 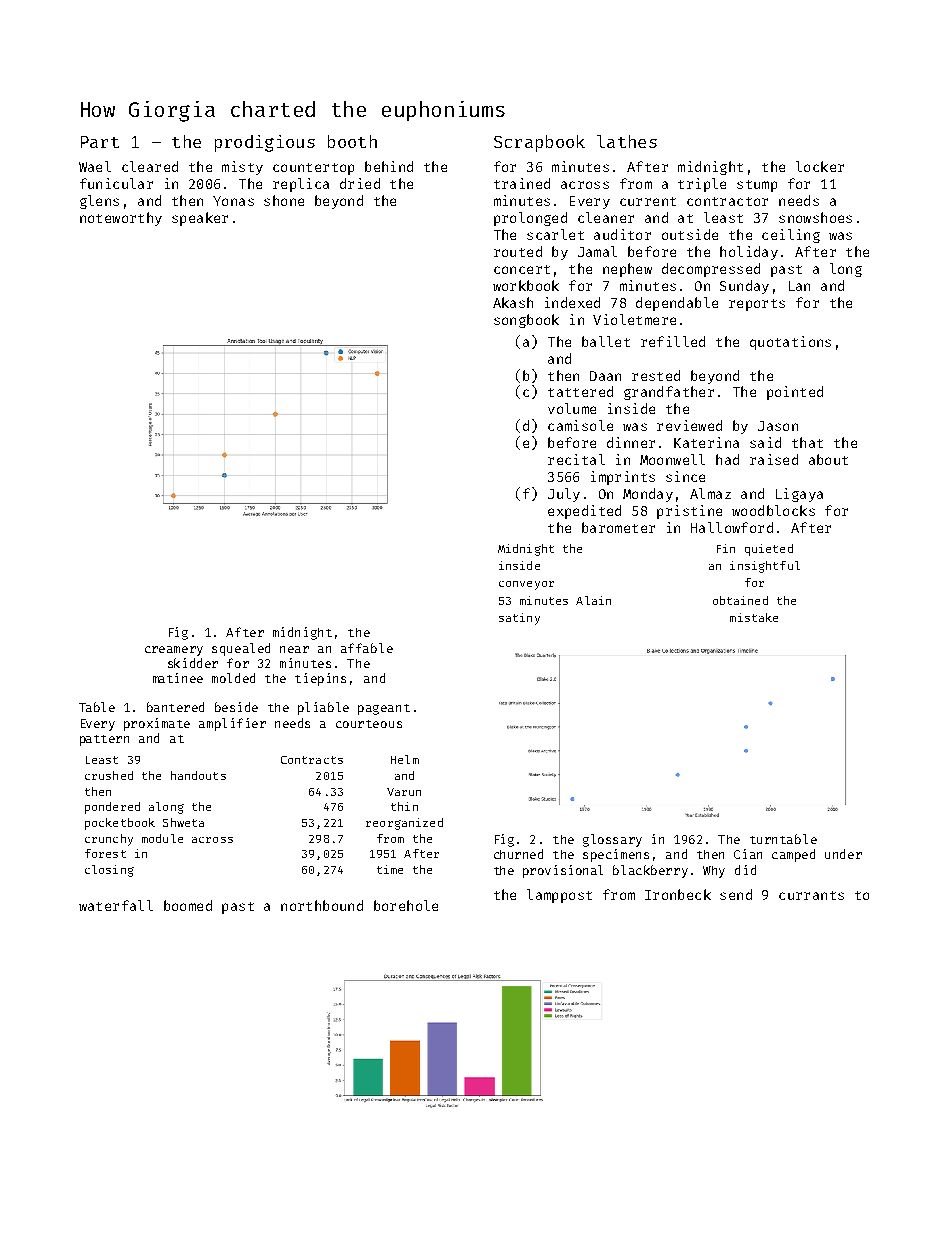 I want to click on volume, so click(x=572, y=408).
